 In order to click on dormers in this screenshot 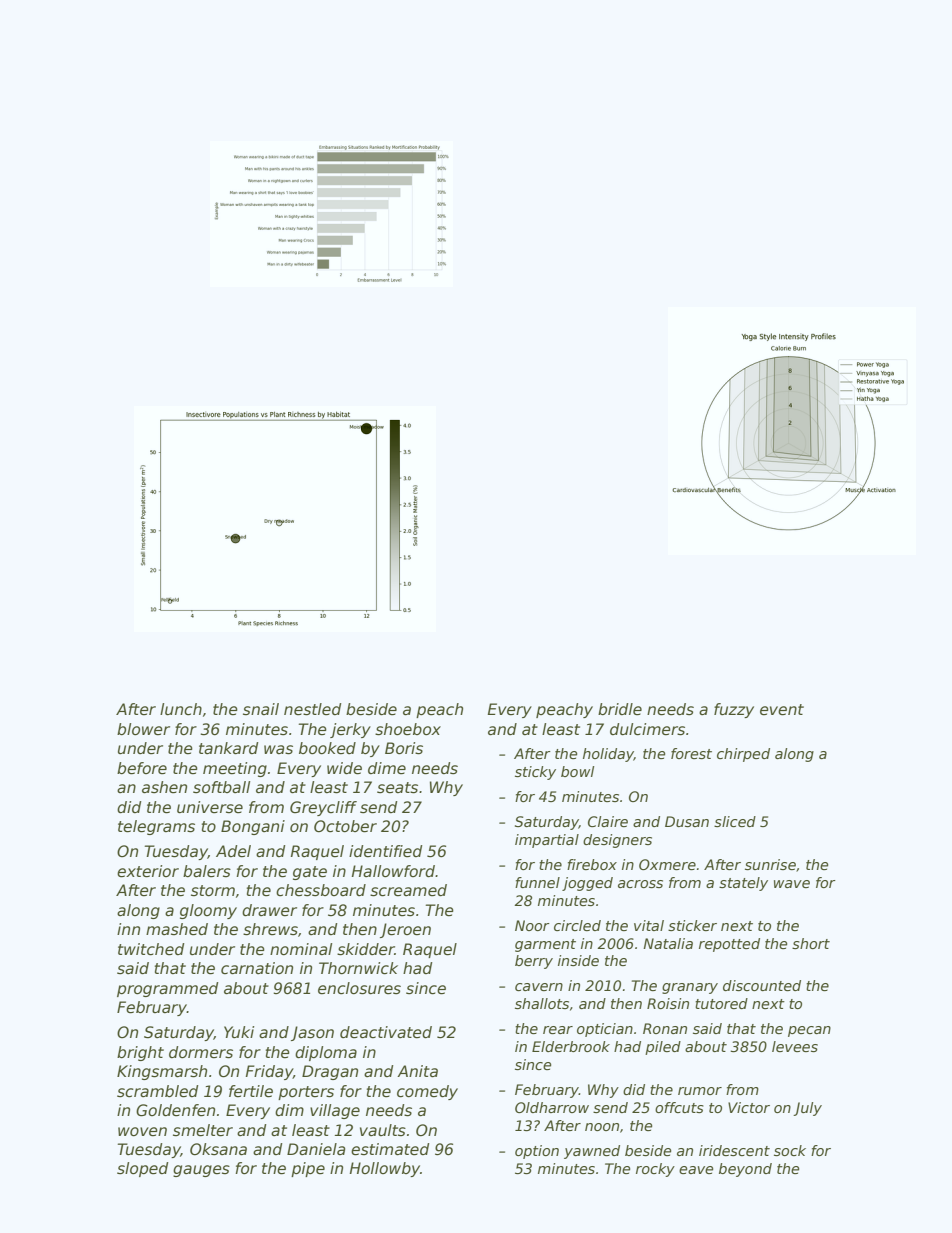, I will do `click(201, 1052)`.
